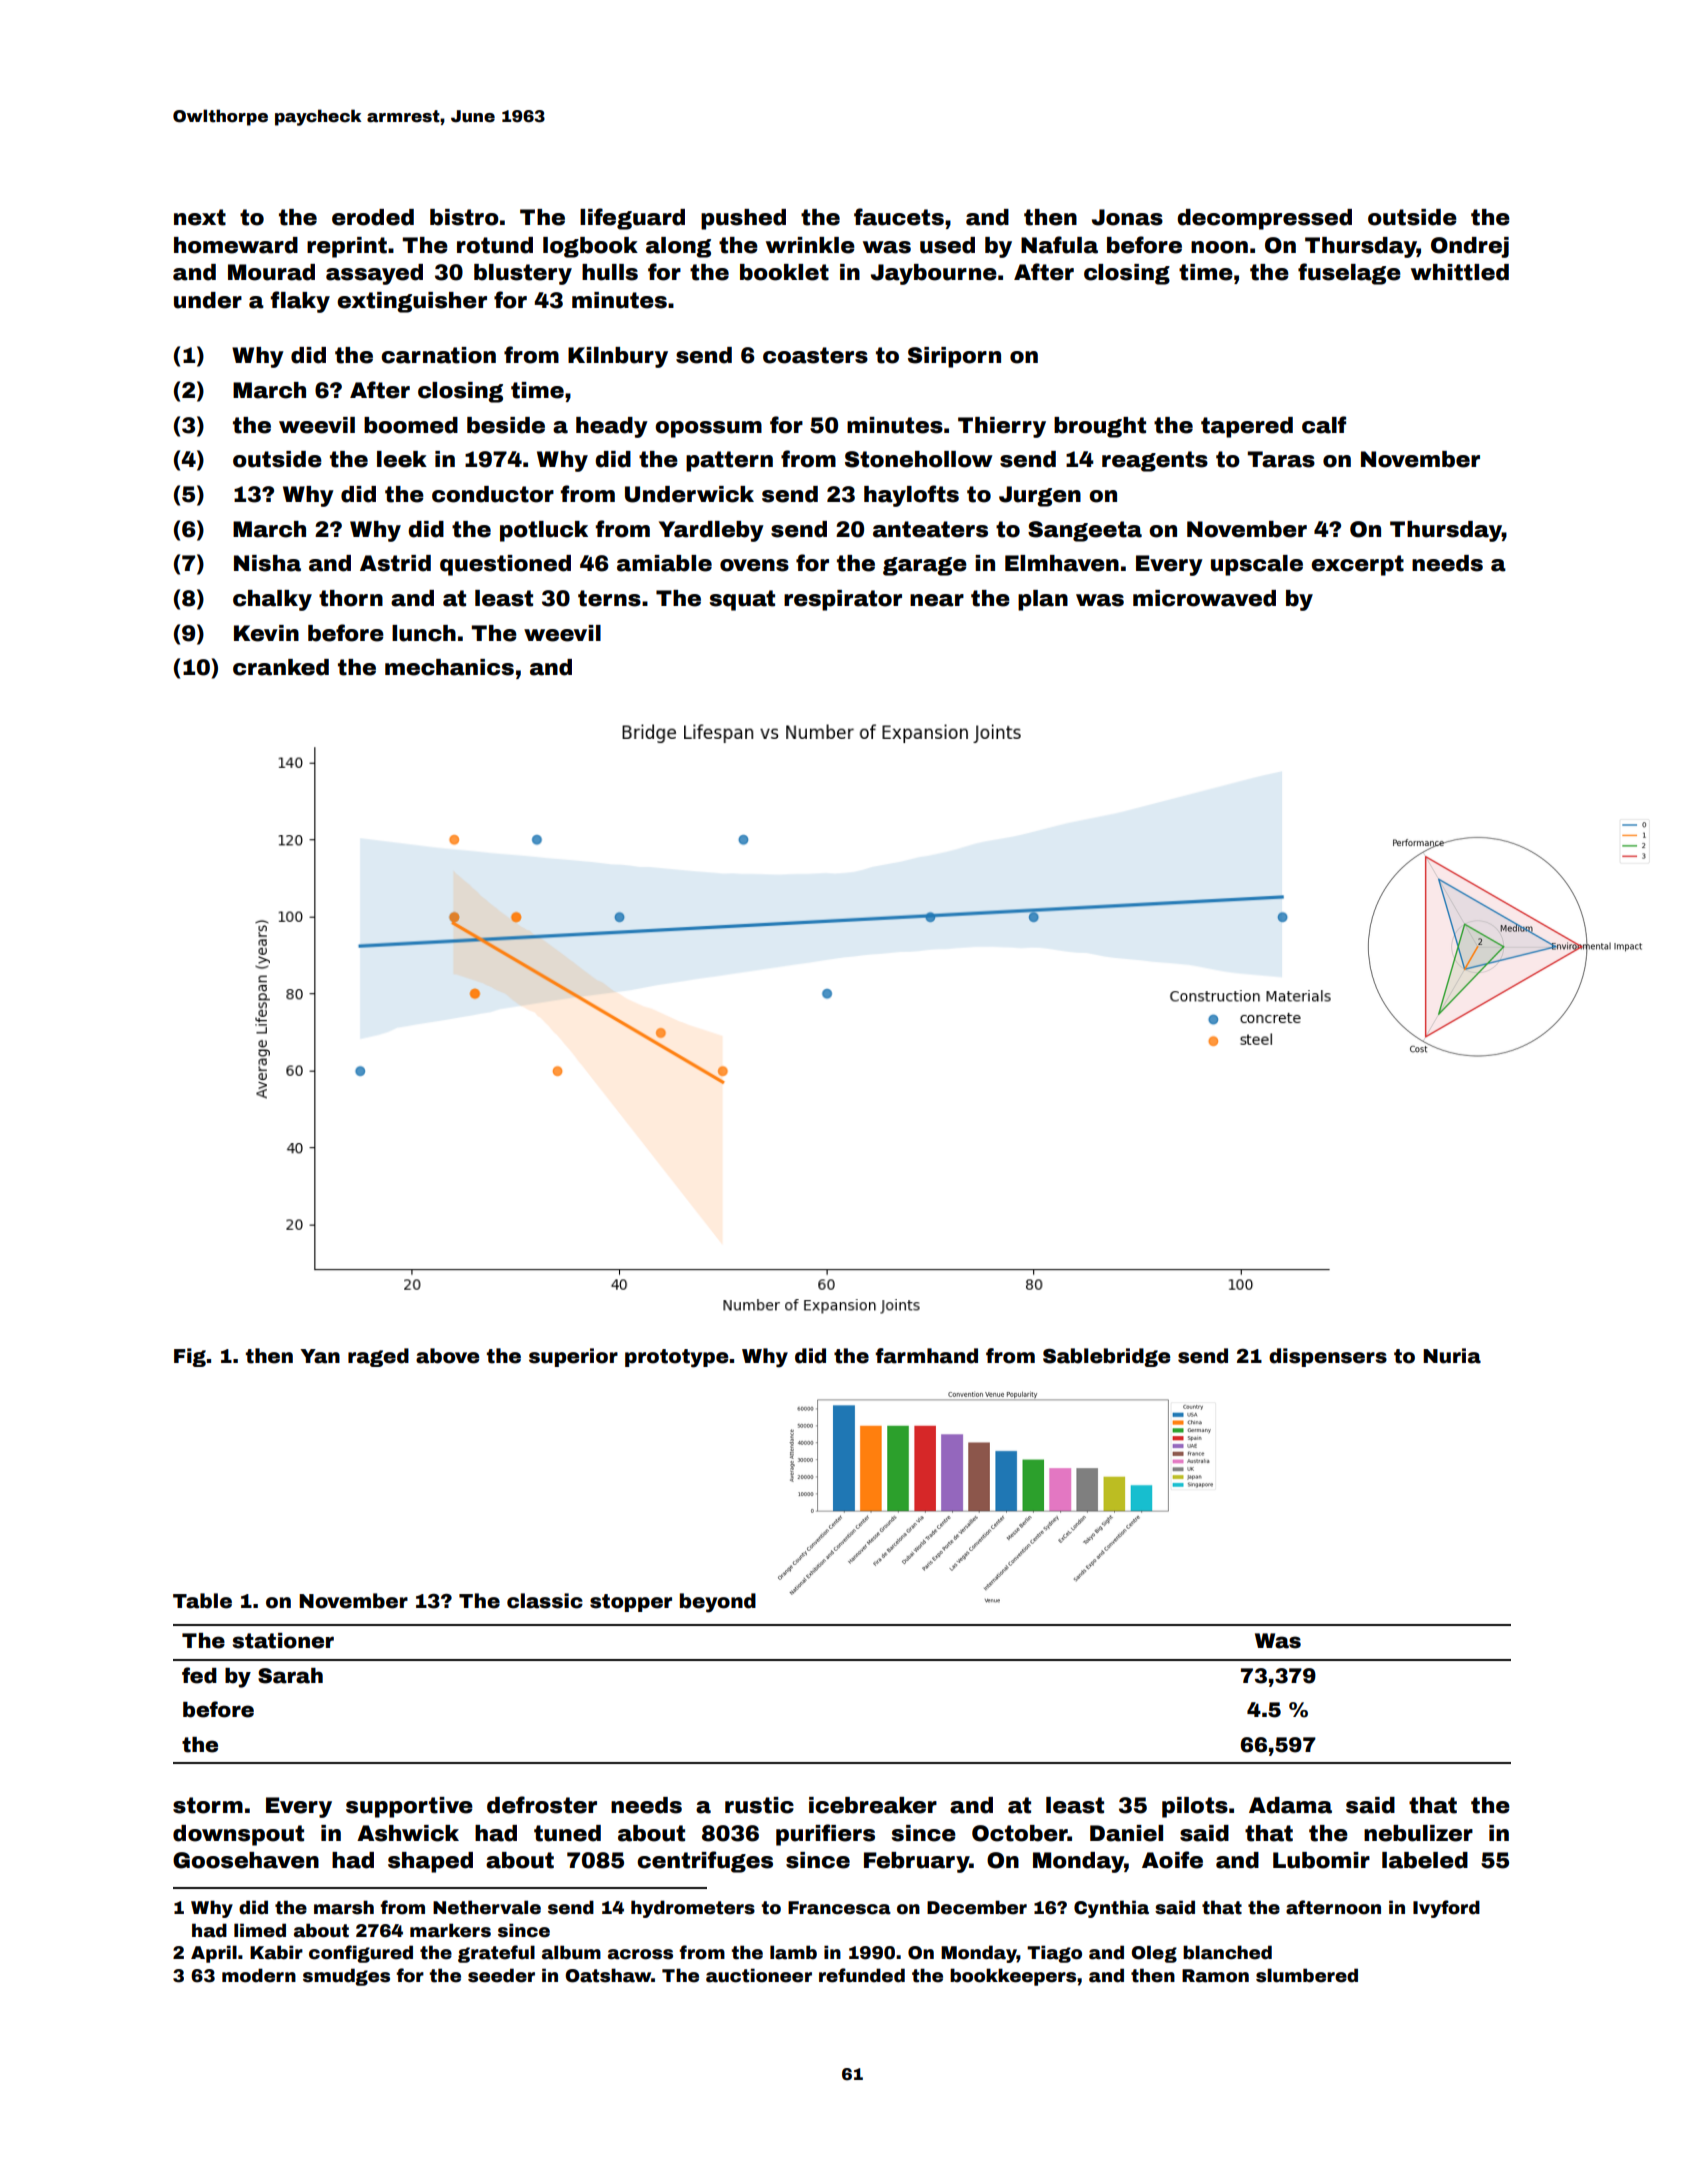 Image resolution: width=1683 pixels, height=2178 pixels. I want to click on bistro, so click(464, 217).
